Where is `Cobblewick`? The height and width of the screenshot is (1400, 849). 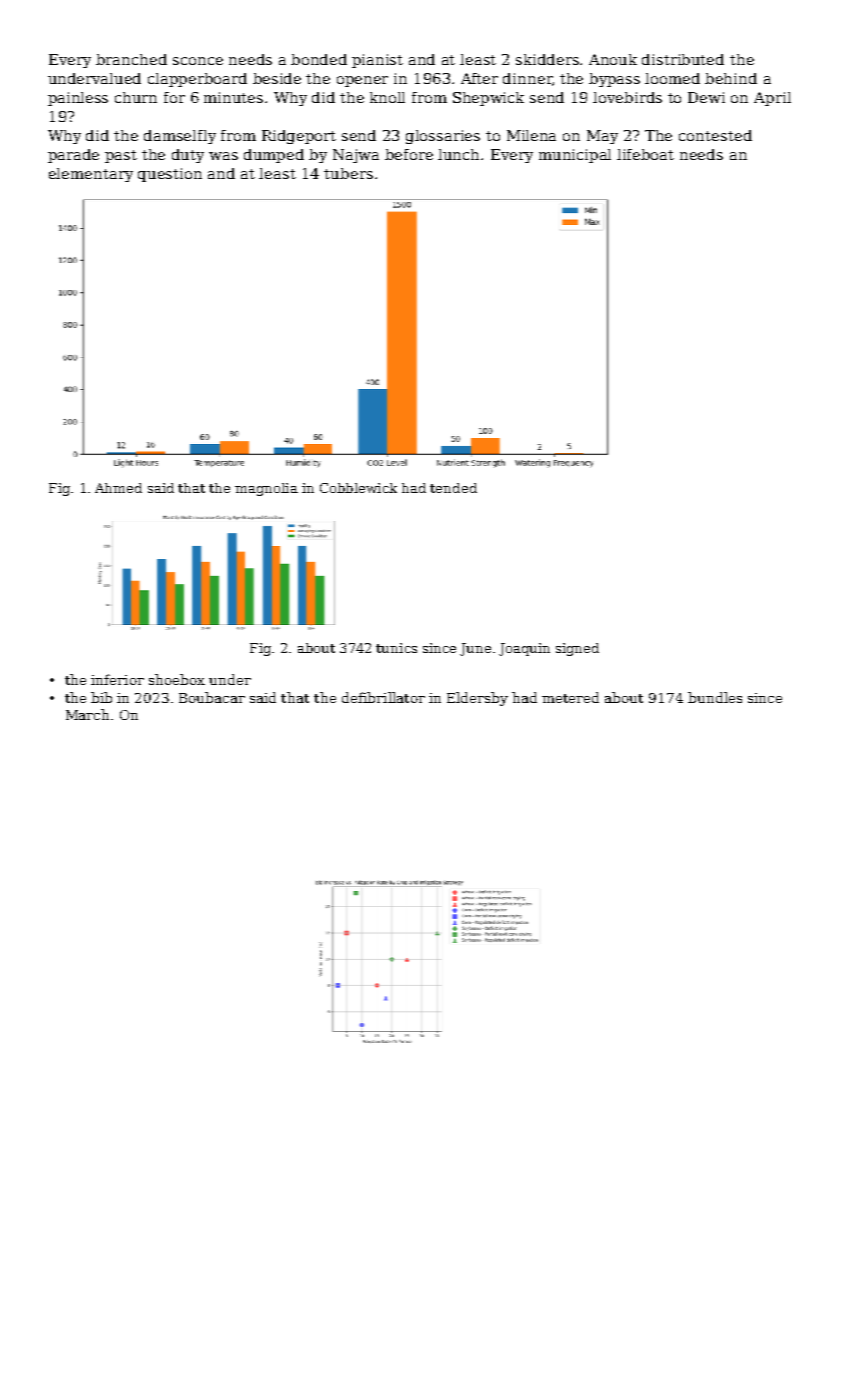
Cobblewick is located at coordinates (358, 488).
